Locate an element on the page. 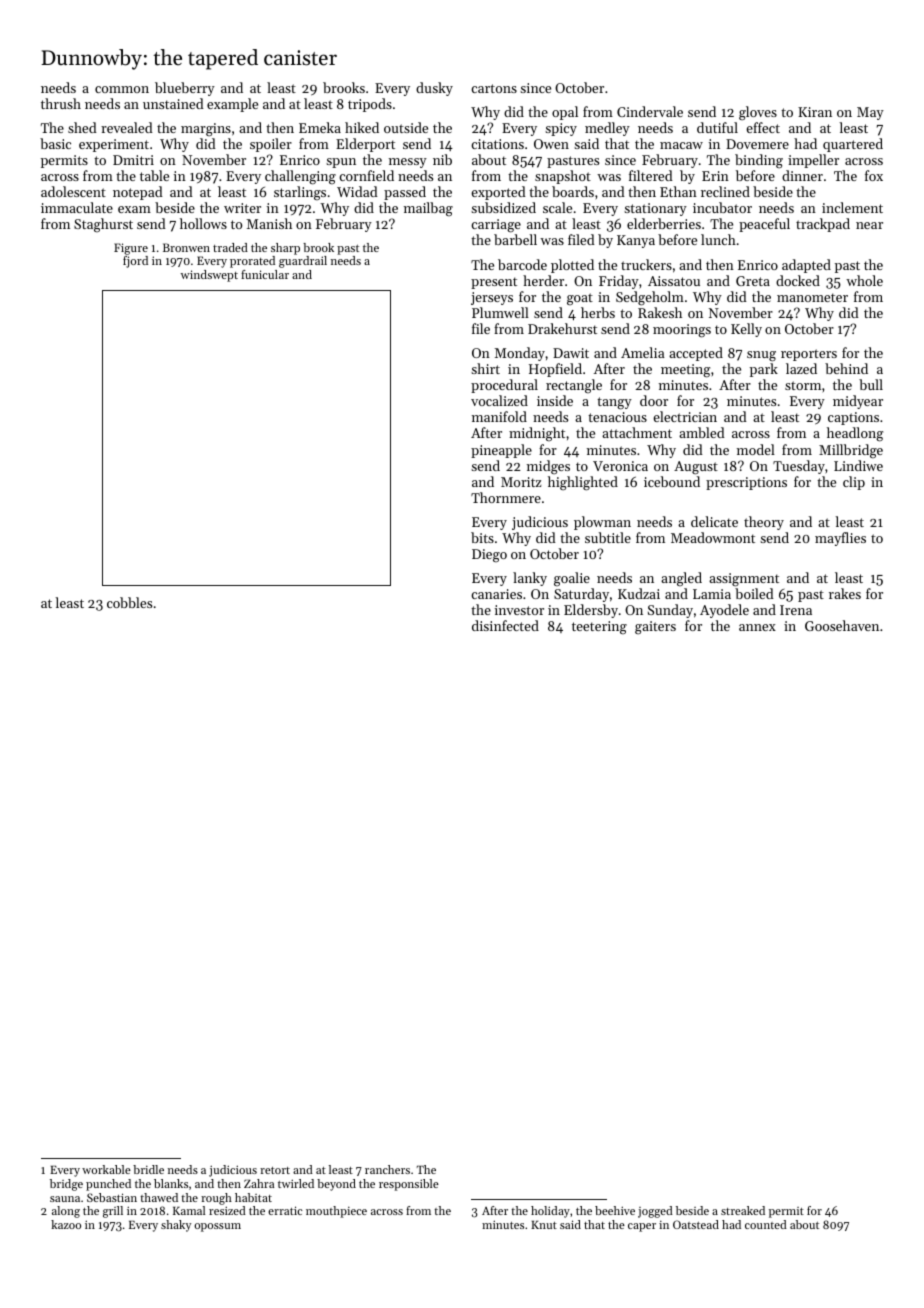 Image resolution: width=924 pixels, height=1308 pixels. trackpad is located at coordinates (823, 225).
